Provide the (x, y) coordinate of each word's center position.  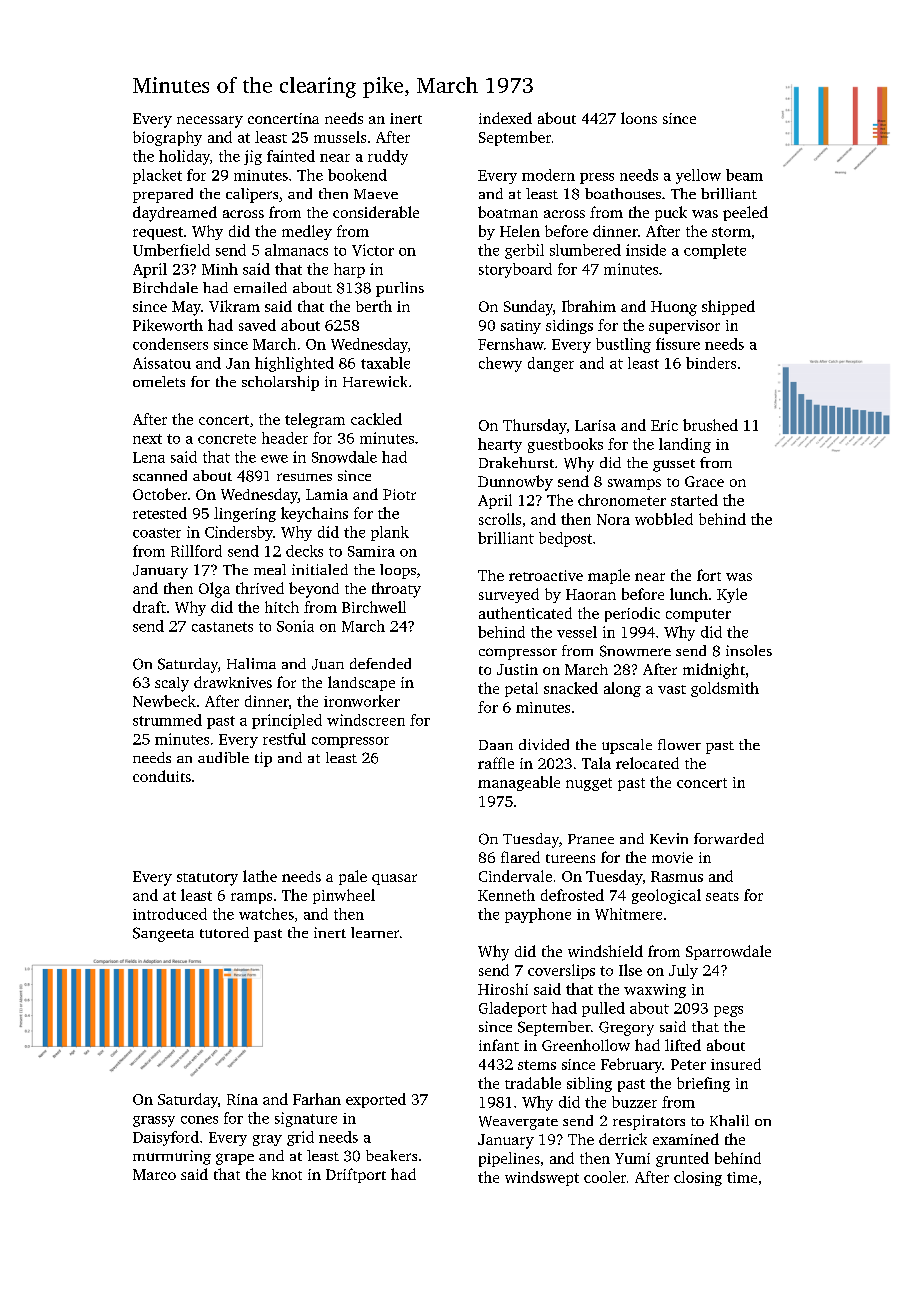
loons (639, 118)
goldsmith (725, 689)
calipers (252, 195)
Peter (688, 1064)
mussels (340, 137)
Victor (373, 250)
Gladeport (513, 1009)
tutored (224, 932)
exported (376, 1100)
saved (257, 325)
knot (287, 1174)
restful (284, 739)
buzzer (634, 1102)
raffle (496, 763)
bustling (623, 345)
